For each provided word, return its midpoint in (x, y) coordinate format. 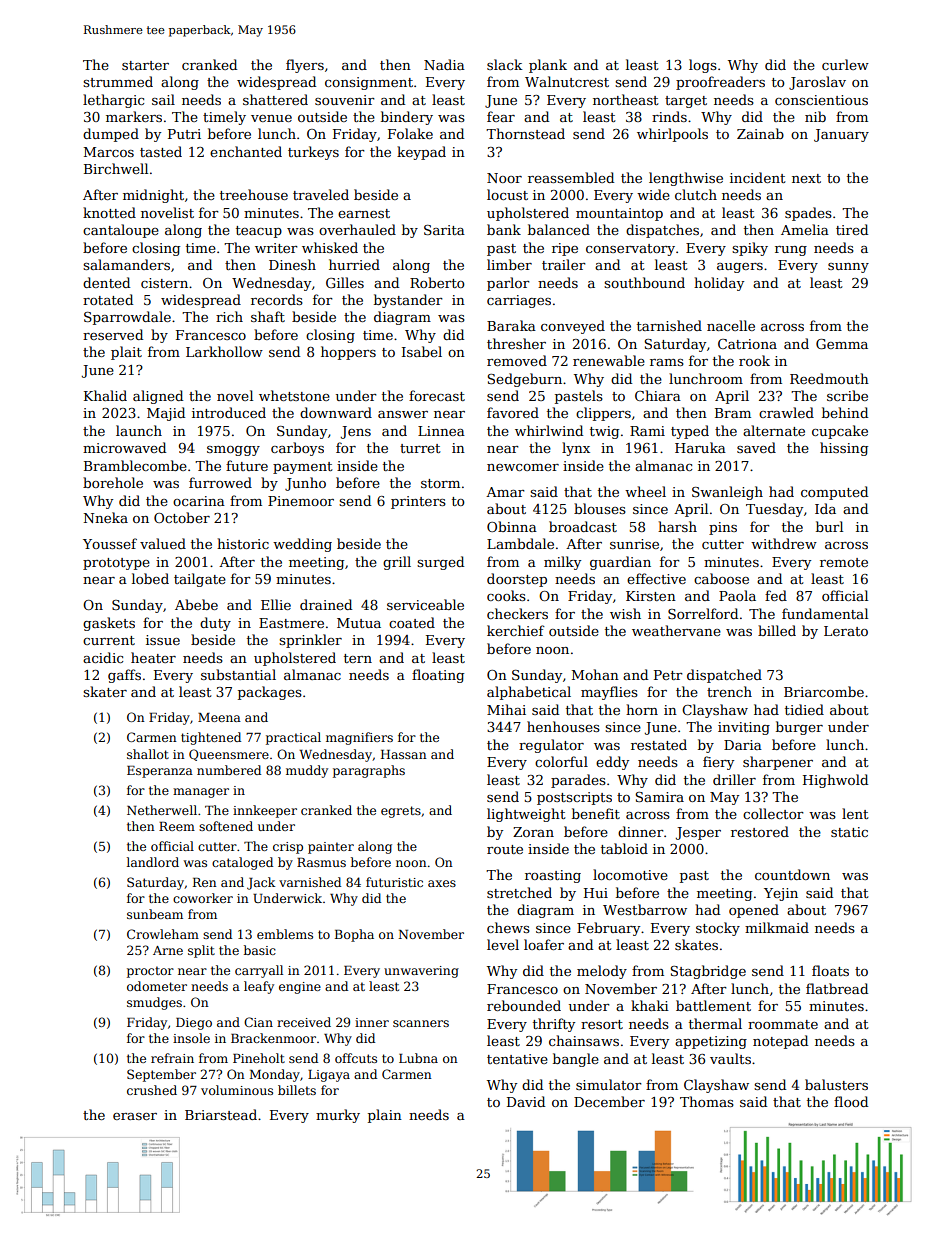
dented (106, 282)
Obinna (512, 526)
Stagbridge (708, 972)
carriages (519, 301)
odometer (157, 986)
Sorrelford (703, 613)
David (526, 1101)
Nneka (106, 517)
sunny (848, 268)
